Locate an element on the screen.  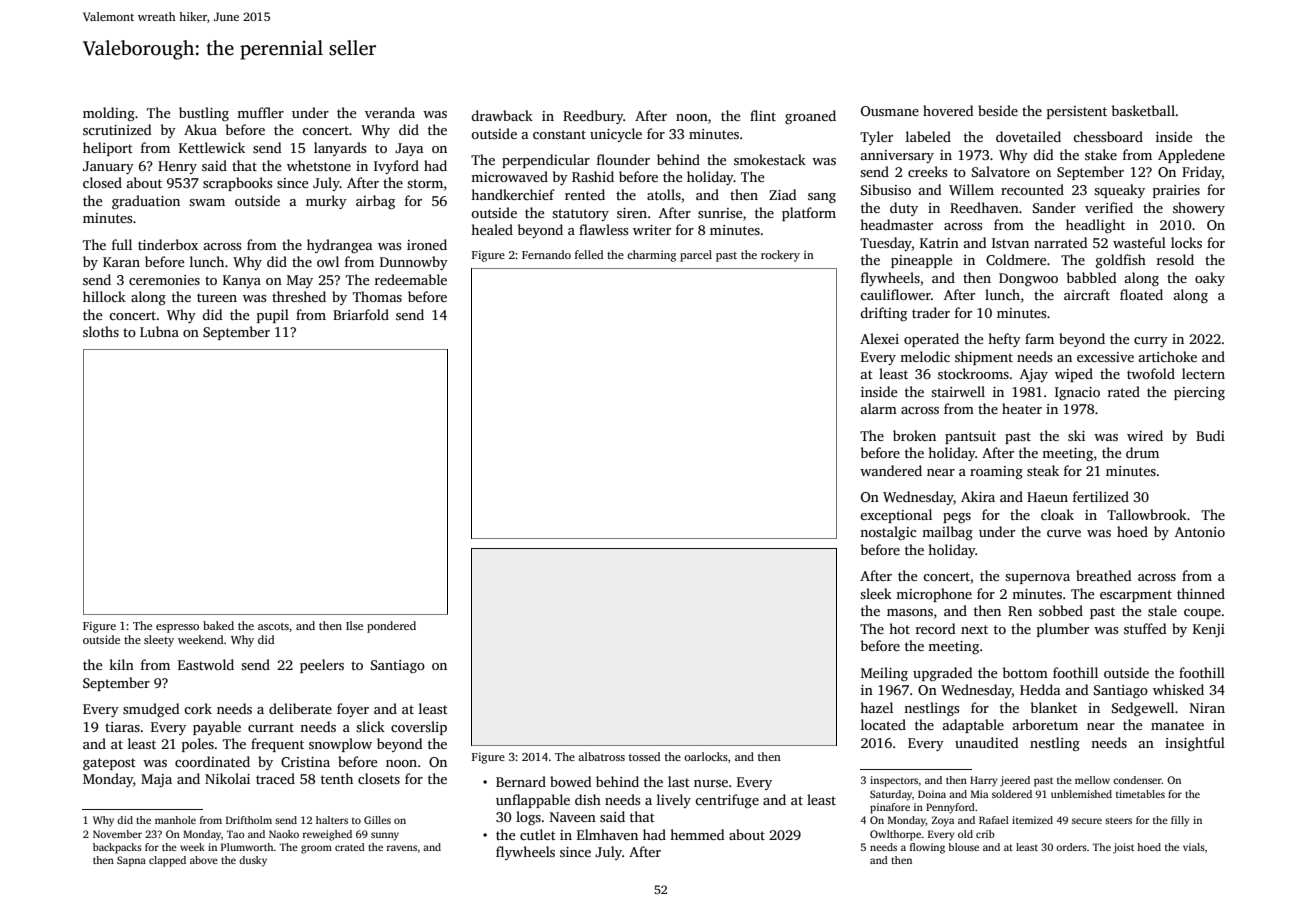
fertilized is located at coordinates (1101, 496).
